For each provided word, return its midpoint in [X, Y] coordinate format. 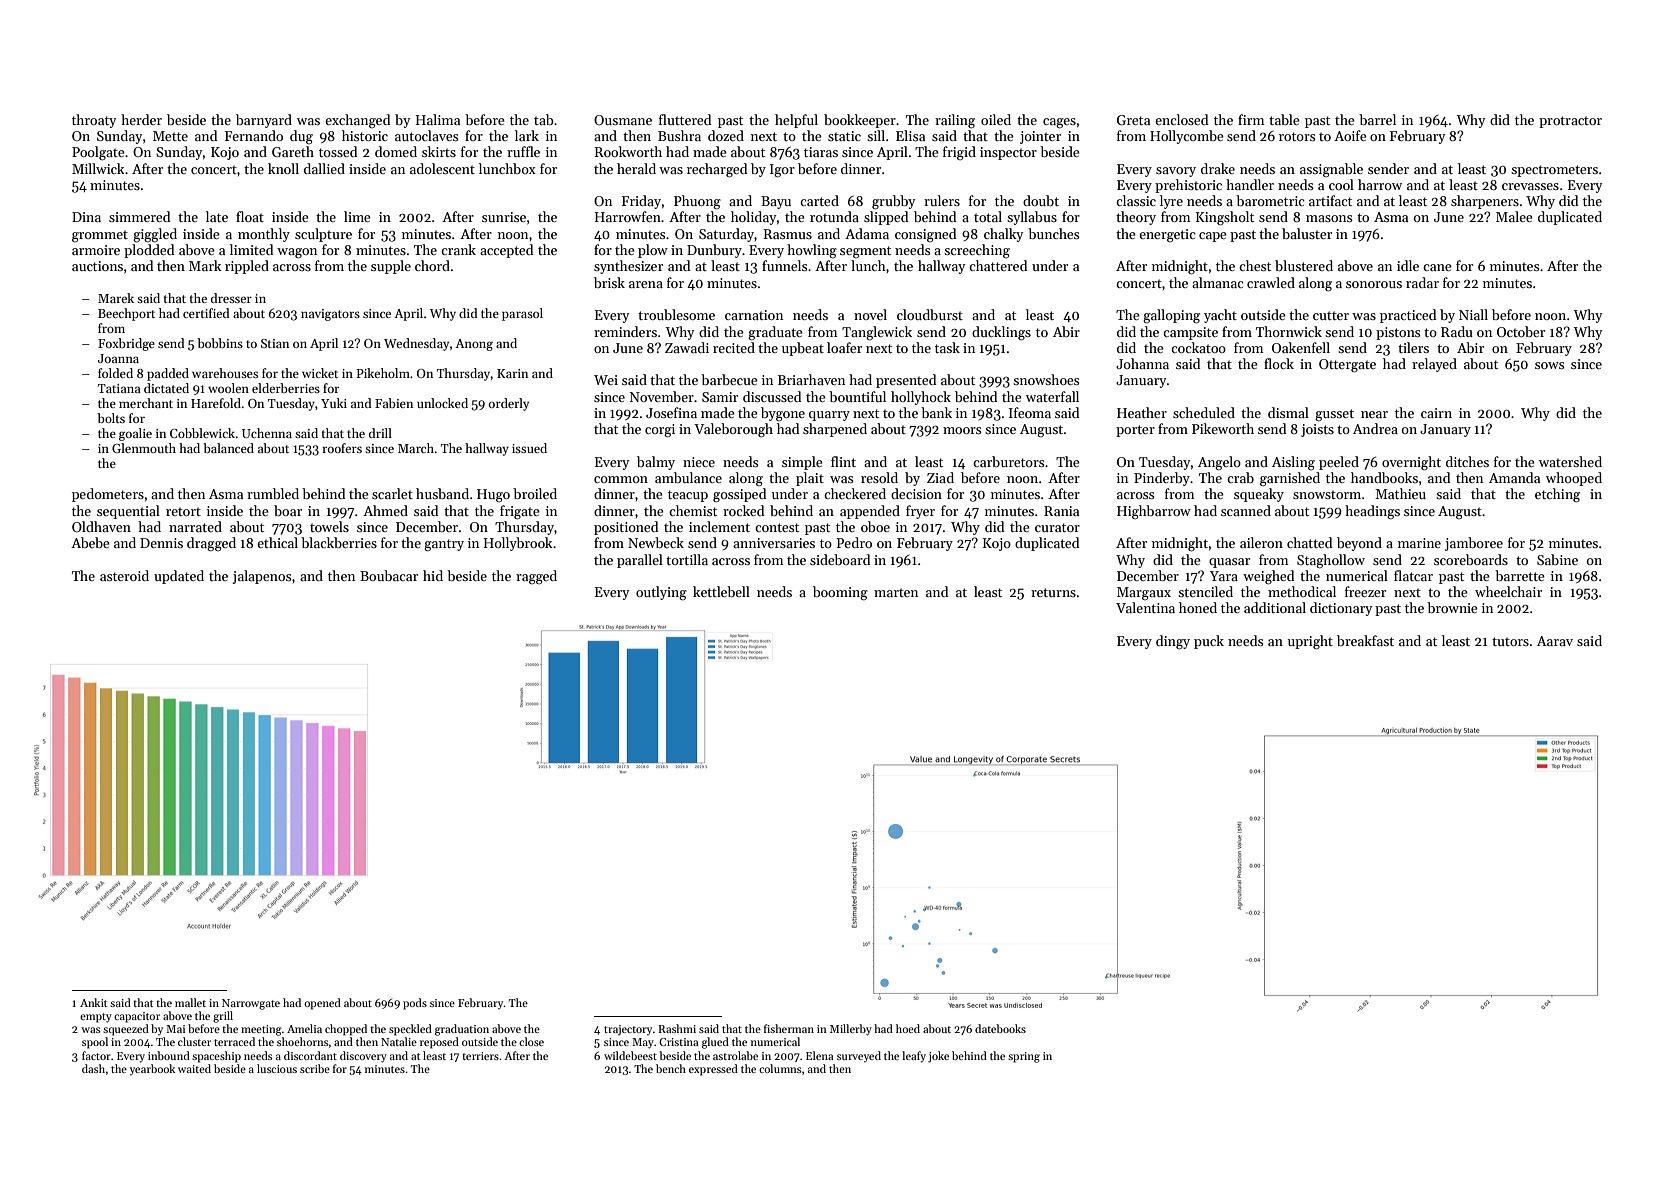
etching [1557, 495]
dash [93, 1068]
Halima [438, 119]
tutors [1510, 641]
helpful [796, 121]
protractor [1570, 122]
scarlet [392, 493]
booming [840, 593]
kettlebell [721, 591]
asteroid [124, 575]
